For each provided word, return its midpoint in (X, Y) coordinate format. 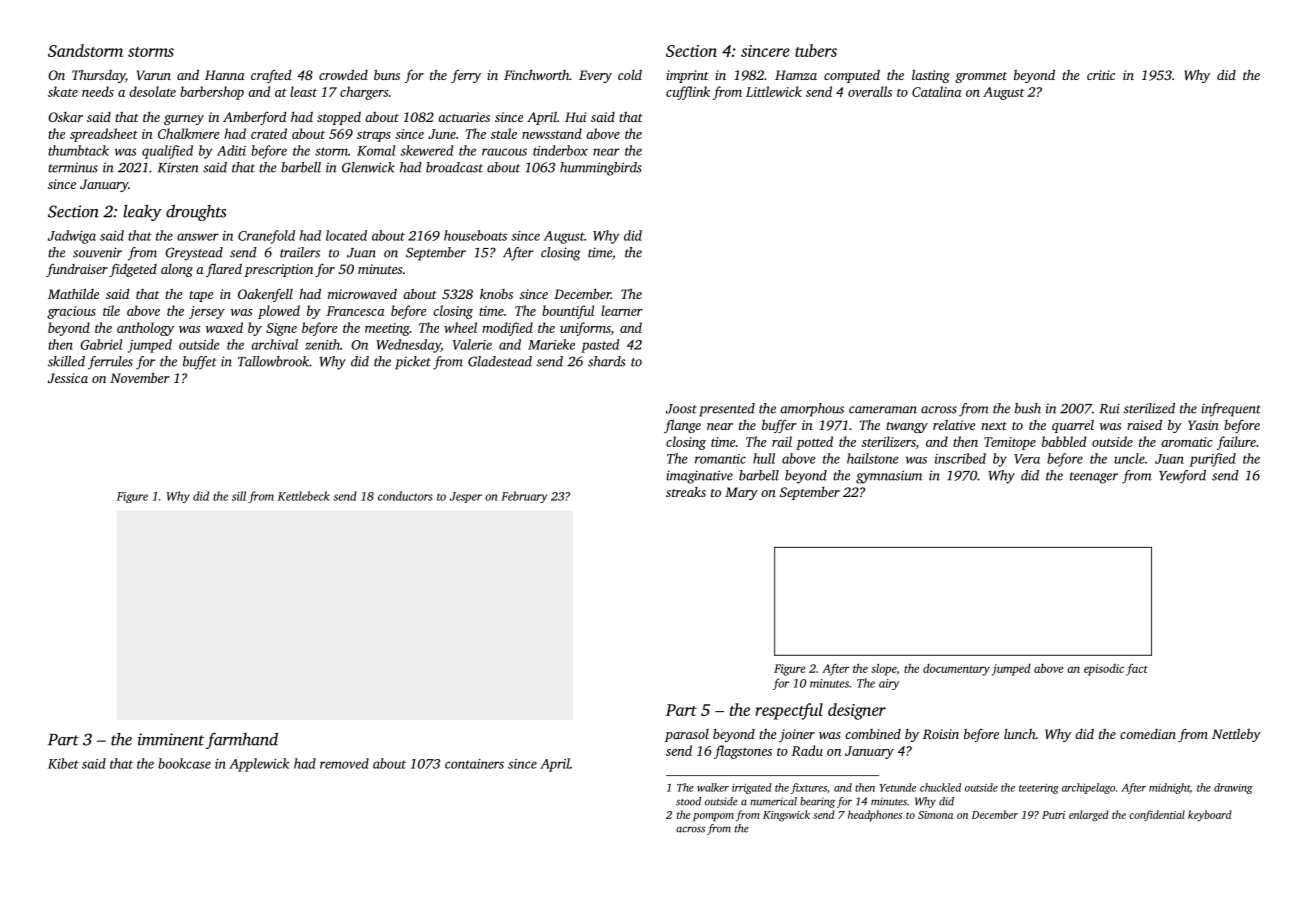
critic (1101, 75)
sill (239, 496)
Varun (154, 75)
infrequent (1231, 410)
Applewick (259, 765)
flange (682, 426)
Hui (575, 117)
